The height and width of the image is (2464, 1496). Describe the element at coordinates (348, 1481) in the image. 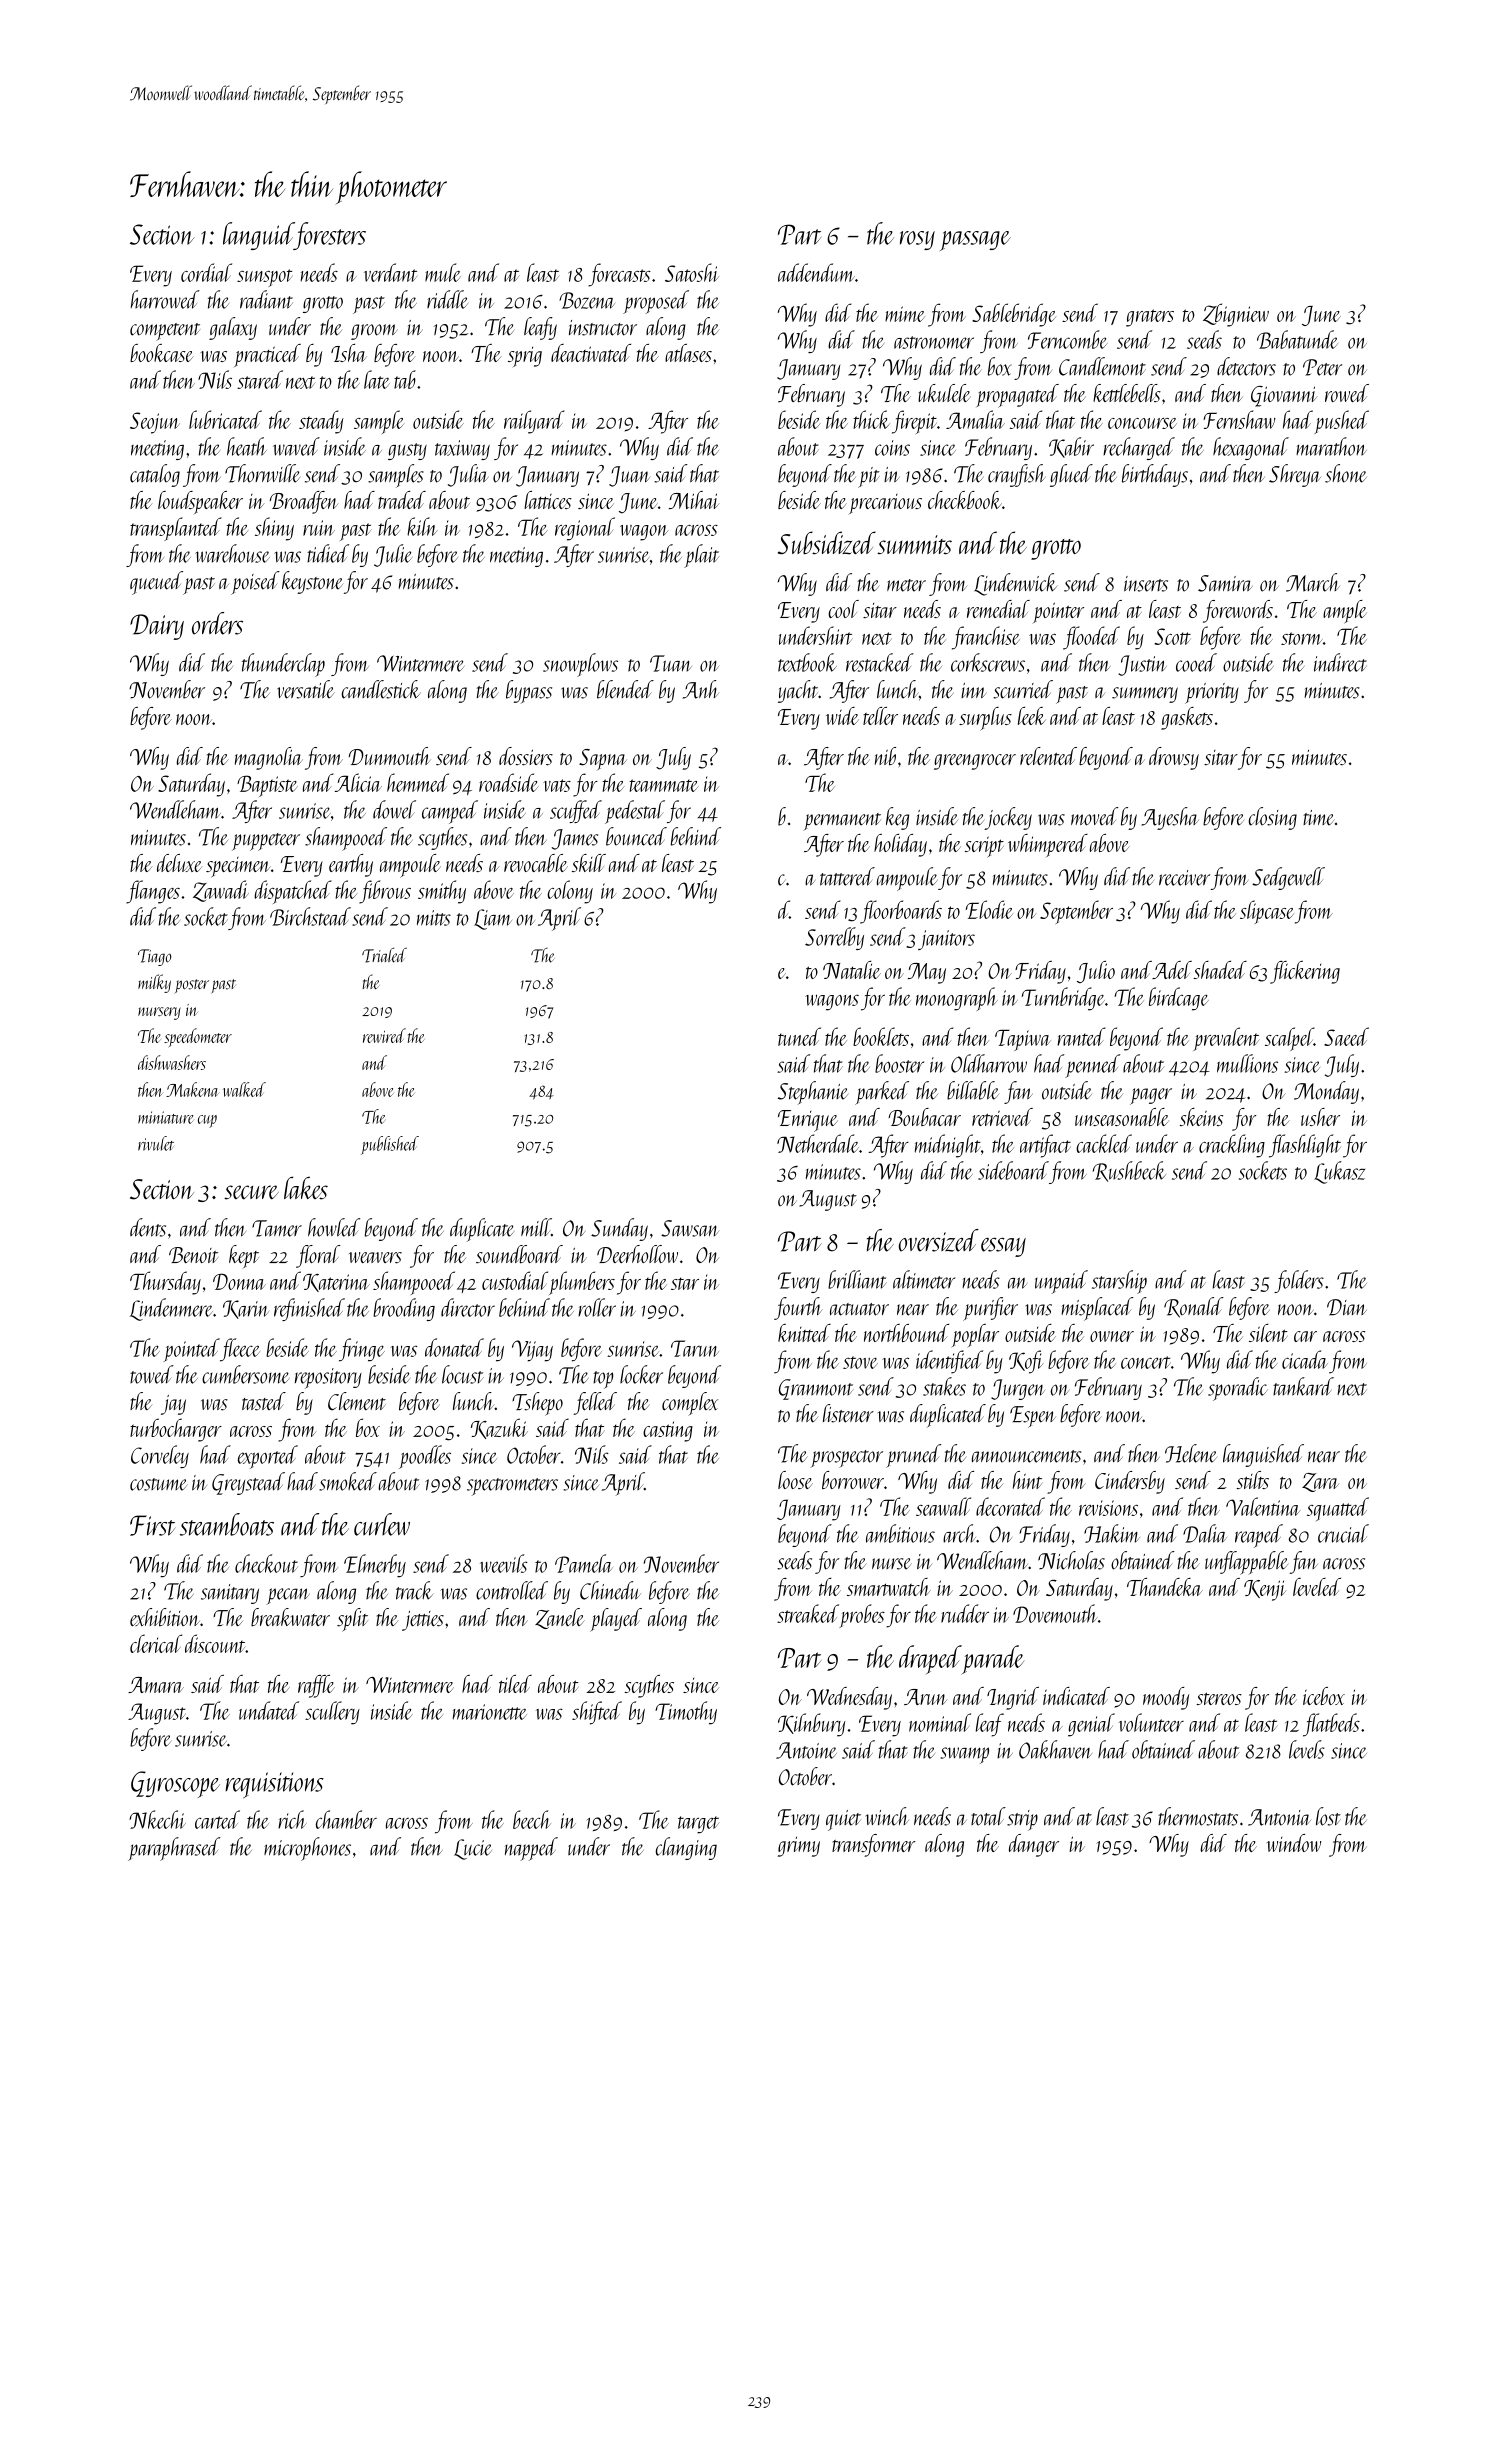

I see `smoked` at that location.
